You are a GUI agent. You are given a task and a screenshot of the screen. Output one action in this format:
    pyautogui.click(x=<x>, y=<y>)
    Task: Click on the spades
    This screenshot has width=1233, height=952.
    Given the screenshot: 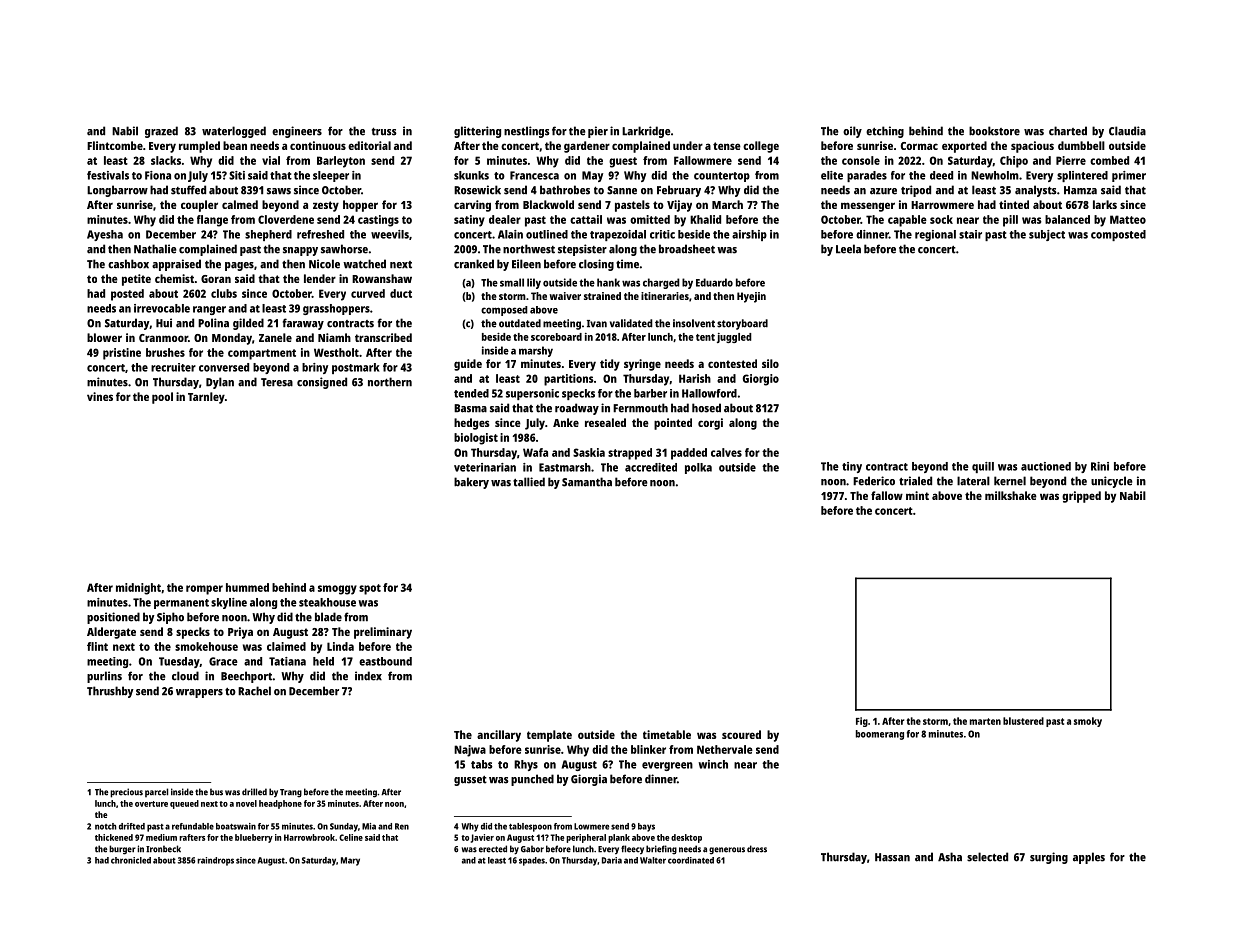 What is the action you would take?
    pyautogui.click(x=532, y=861)
